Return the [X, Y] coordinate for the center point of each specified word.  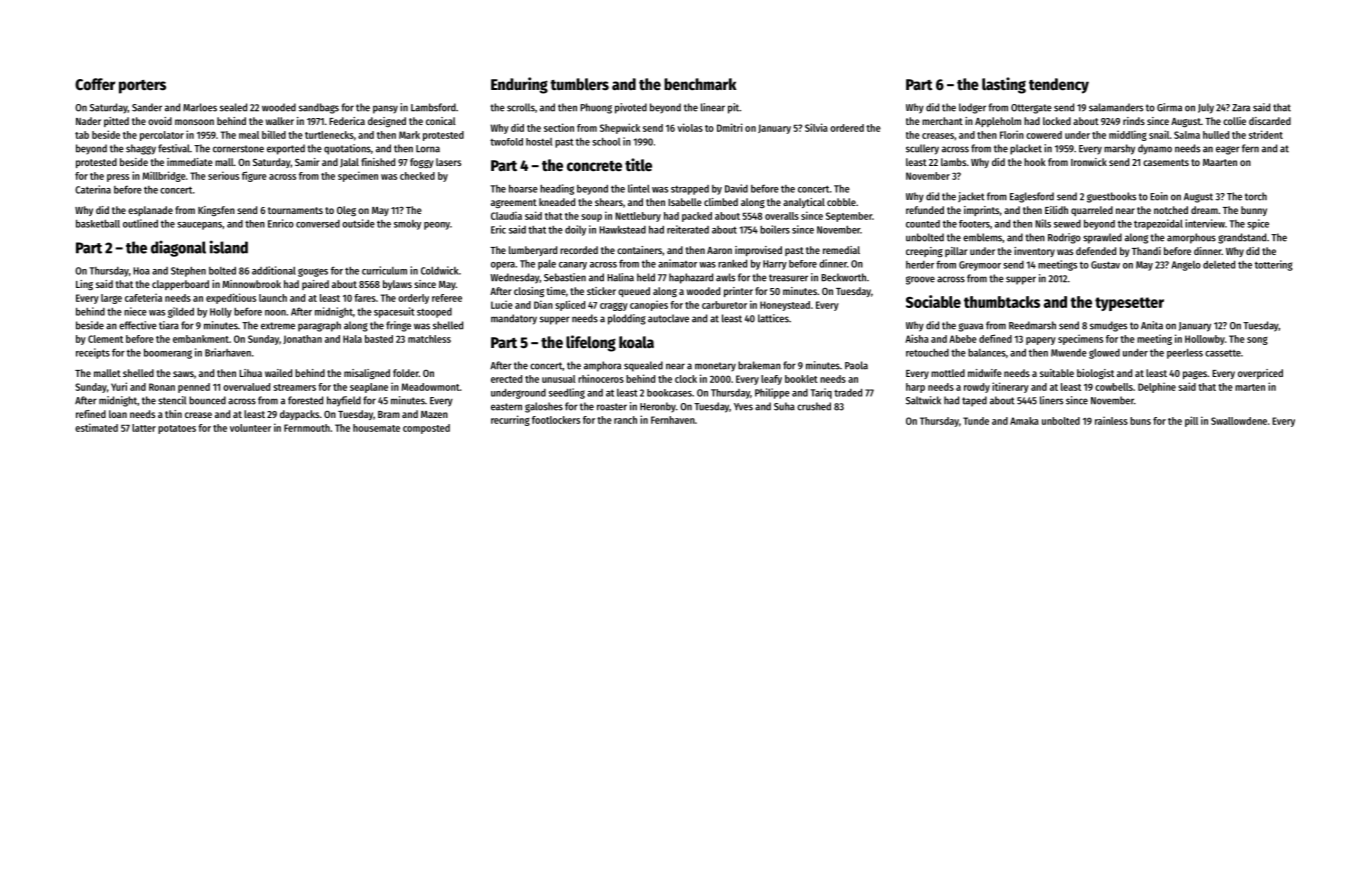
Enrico [281, 223]
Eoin [1159, 196]
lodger [972, 108]
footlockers [556, 420]
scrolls [521, 107]
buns [1140, 421]
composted [426, 429]
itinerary [1010, 387]
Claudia [506, 215]
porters [142, 87]
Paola [856, 365]
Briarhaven [228, 352]
